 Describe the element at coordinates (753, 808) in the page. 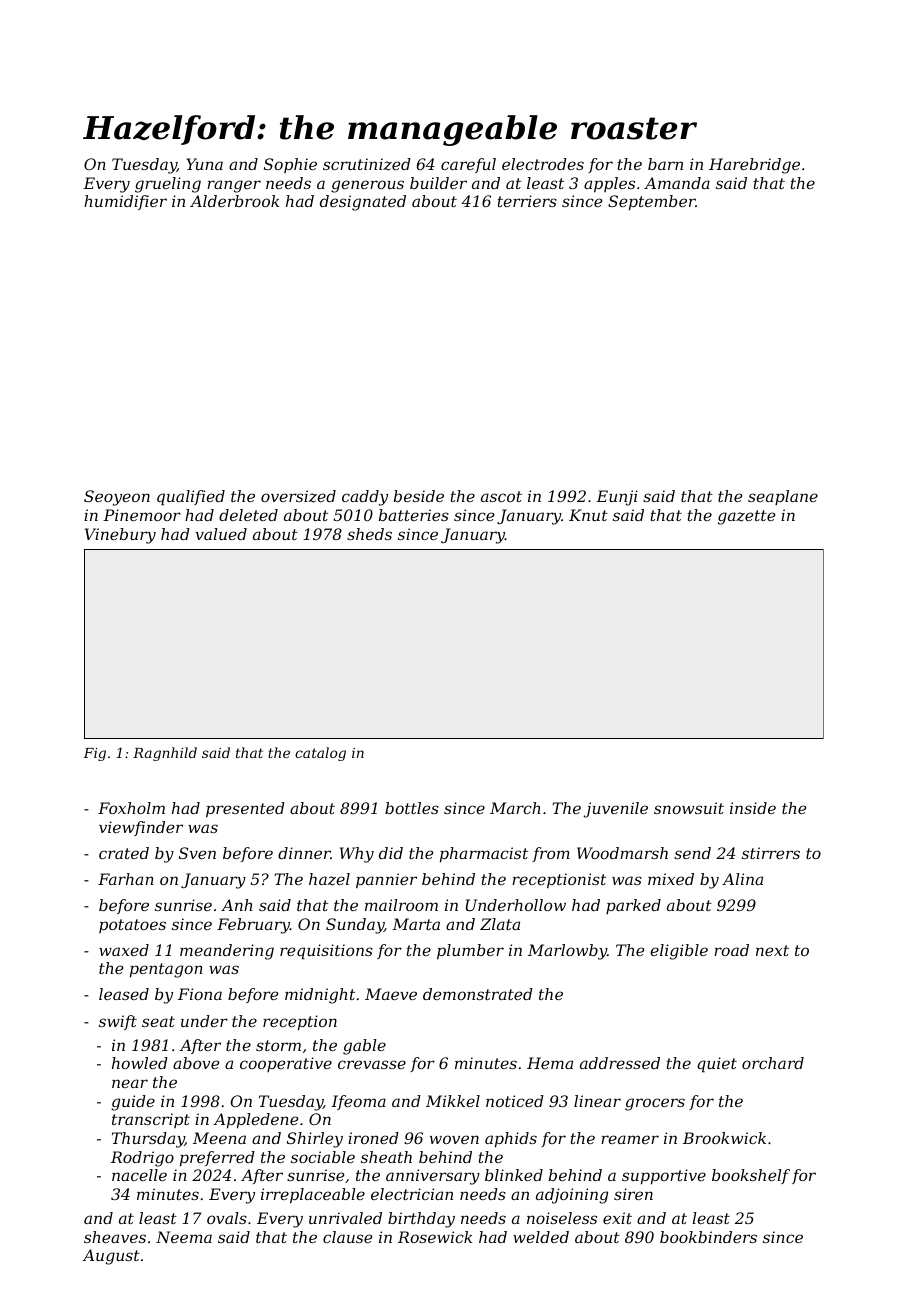

I see `inside` at that location.
